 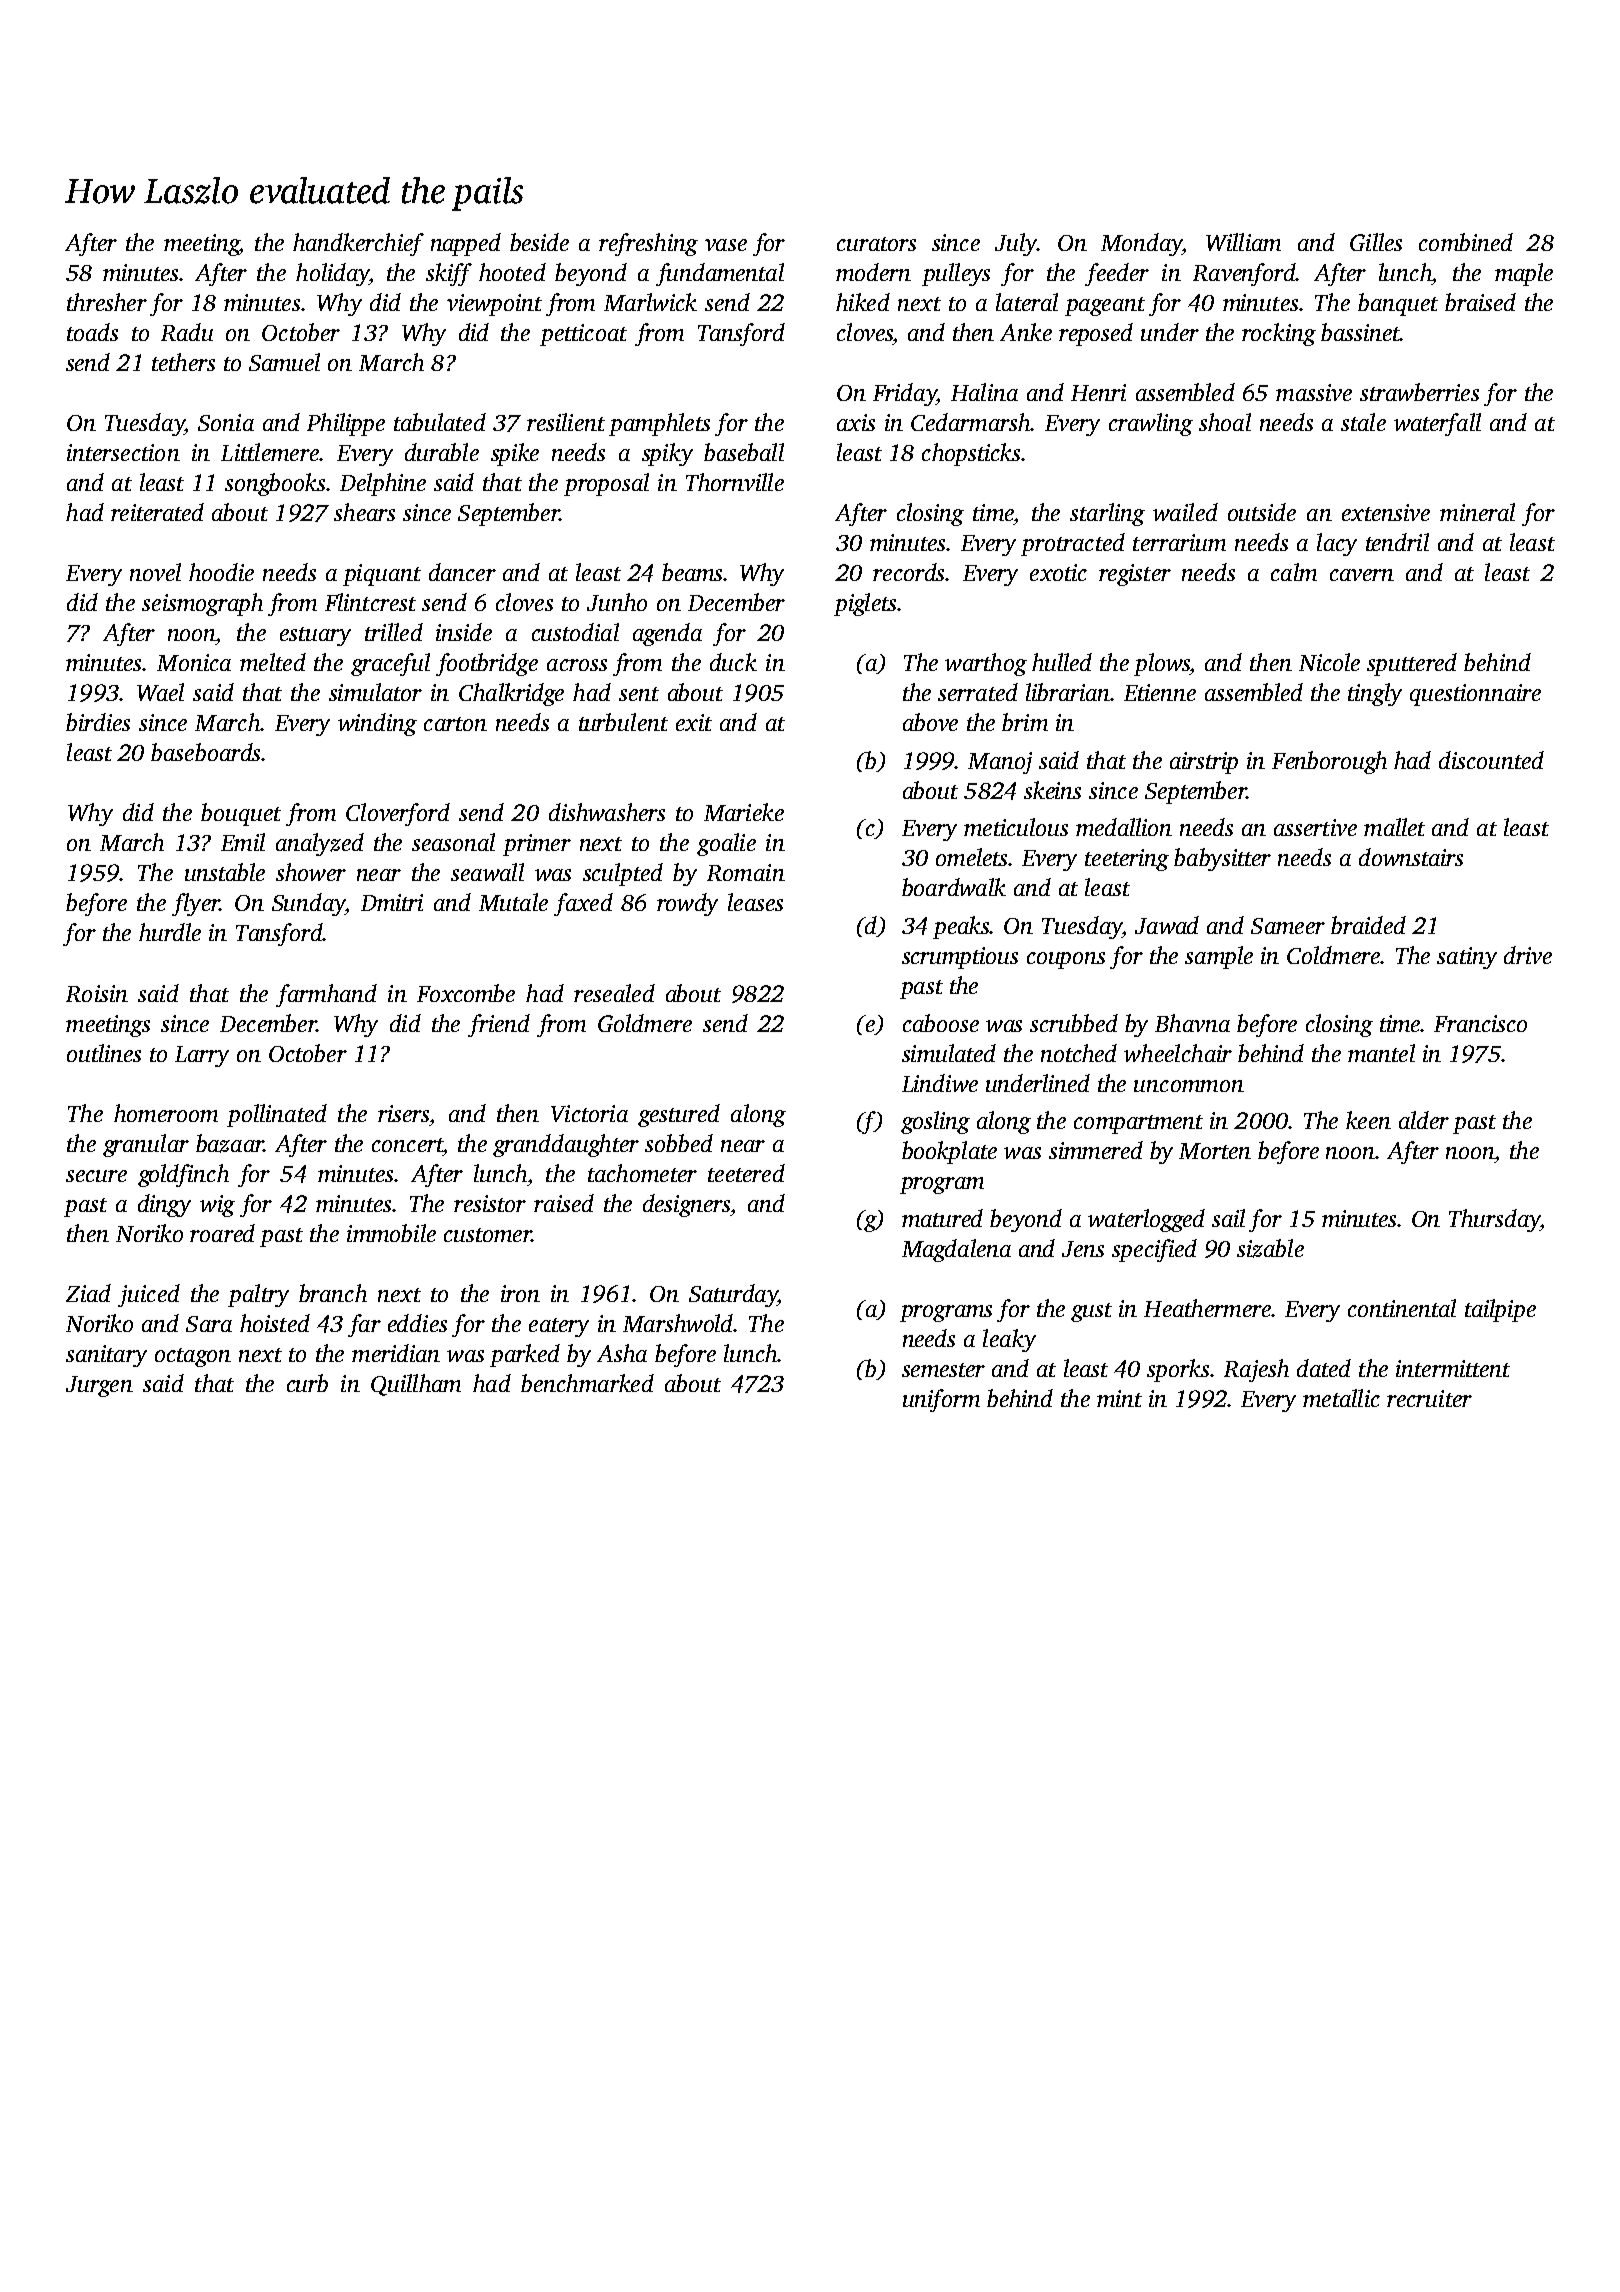 What do you see at coordinates (1324, 1368) in the image?
I see `dated` at bounding box center [1324, 1368].
